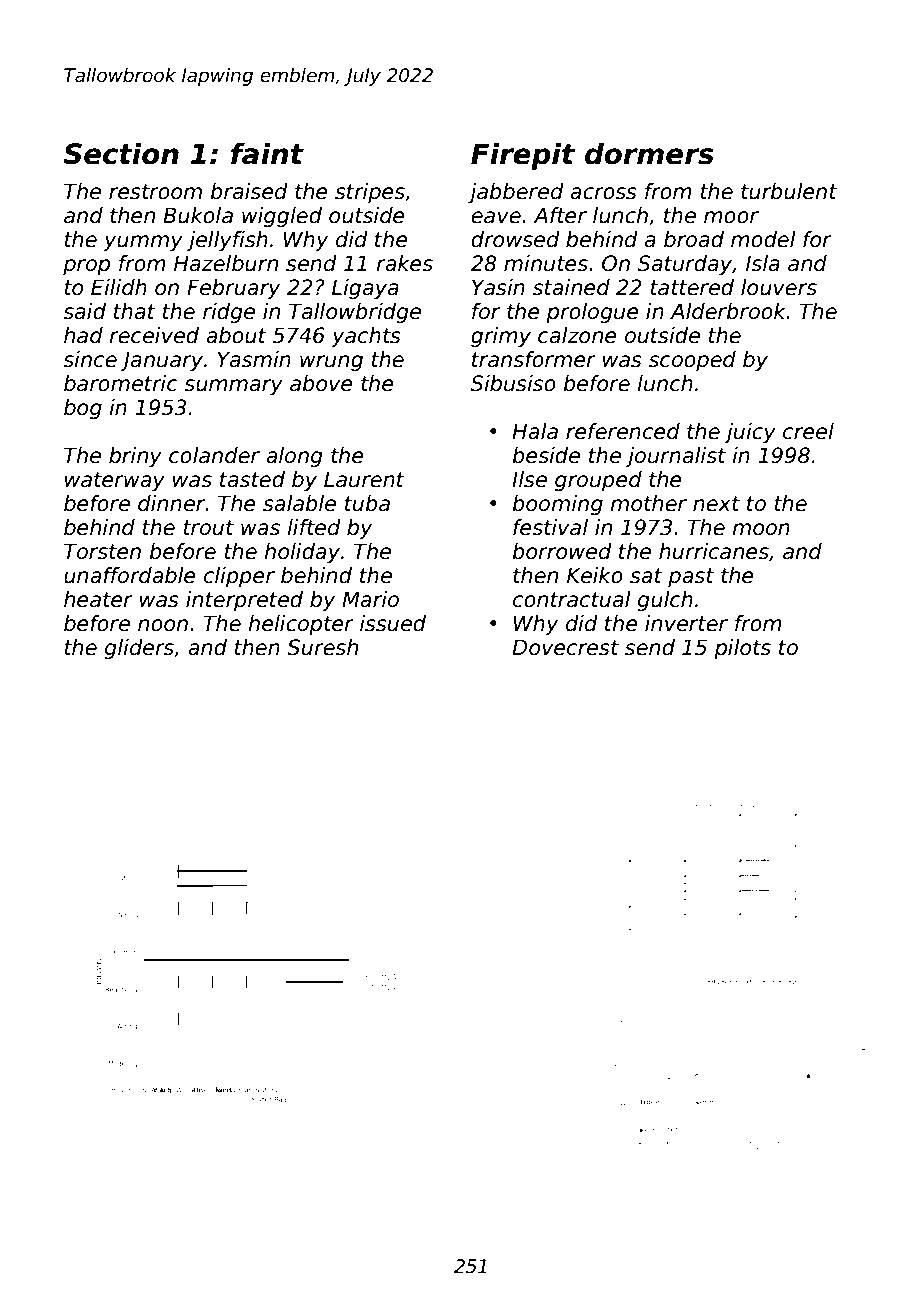  I want to click on broad, so click(694, 239).
